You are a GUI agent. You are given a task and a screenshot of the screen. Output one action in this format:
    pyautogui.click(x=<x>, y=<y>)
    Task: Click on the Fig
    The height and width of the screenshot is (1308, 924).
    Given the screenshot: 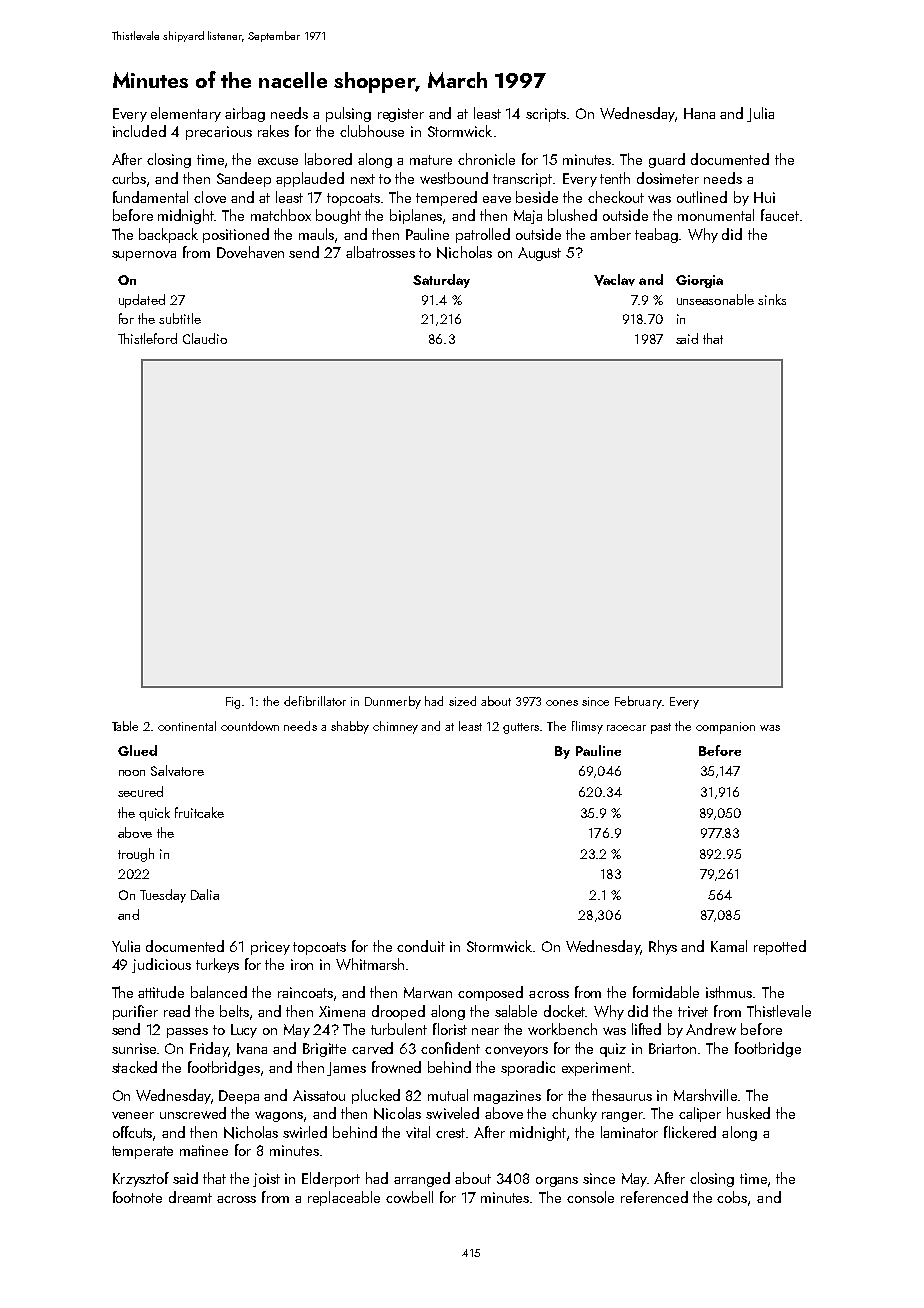 What is the action you would take?
    pyautogui.click(x=234, y=703)
